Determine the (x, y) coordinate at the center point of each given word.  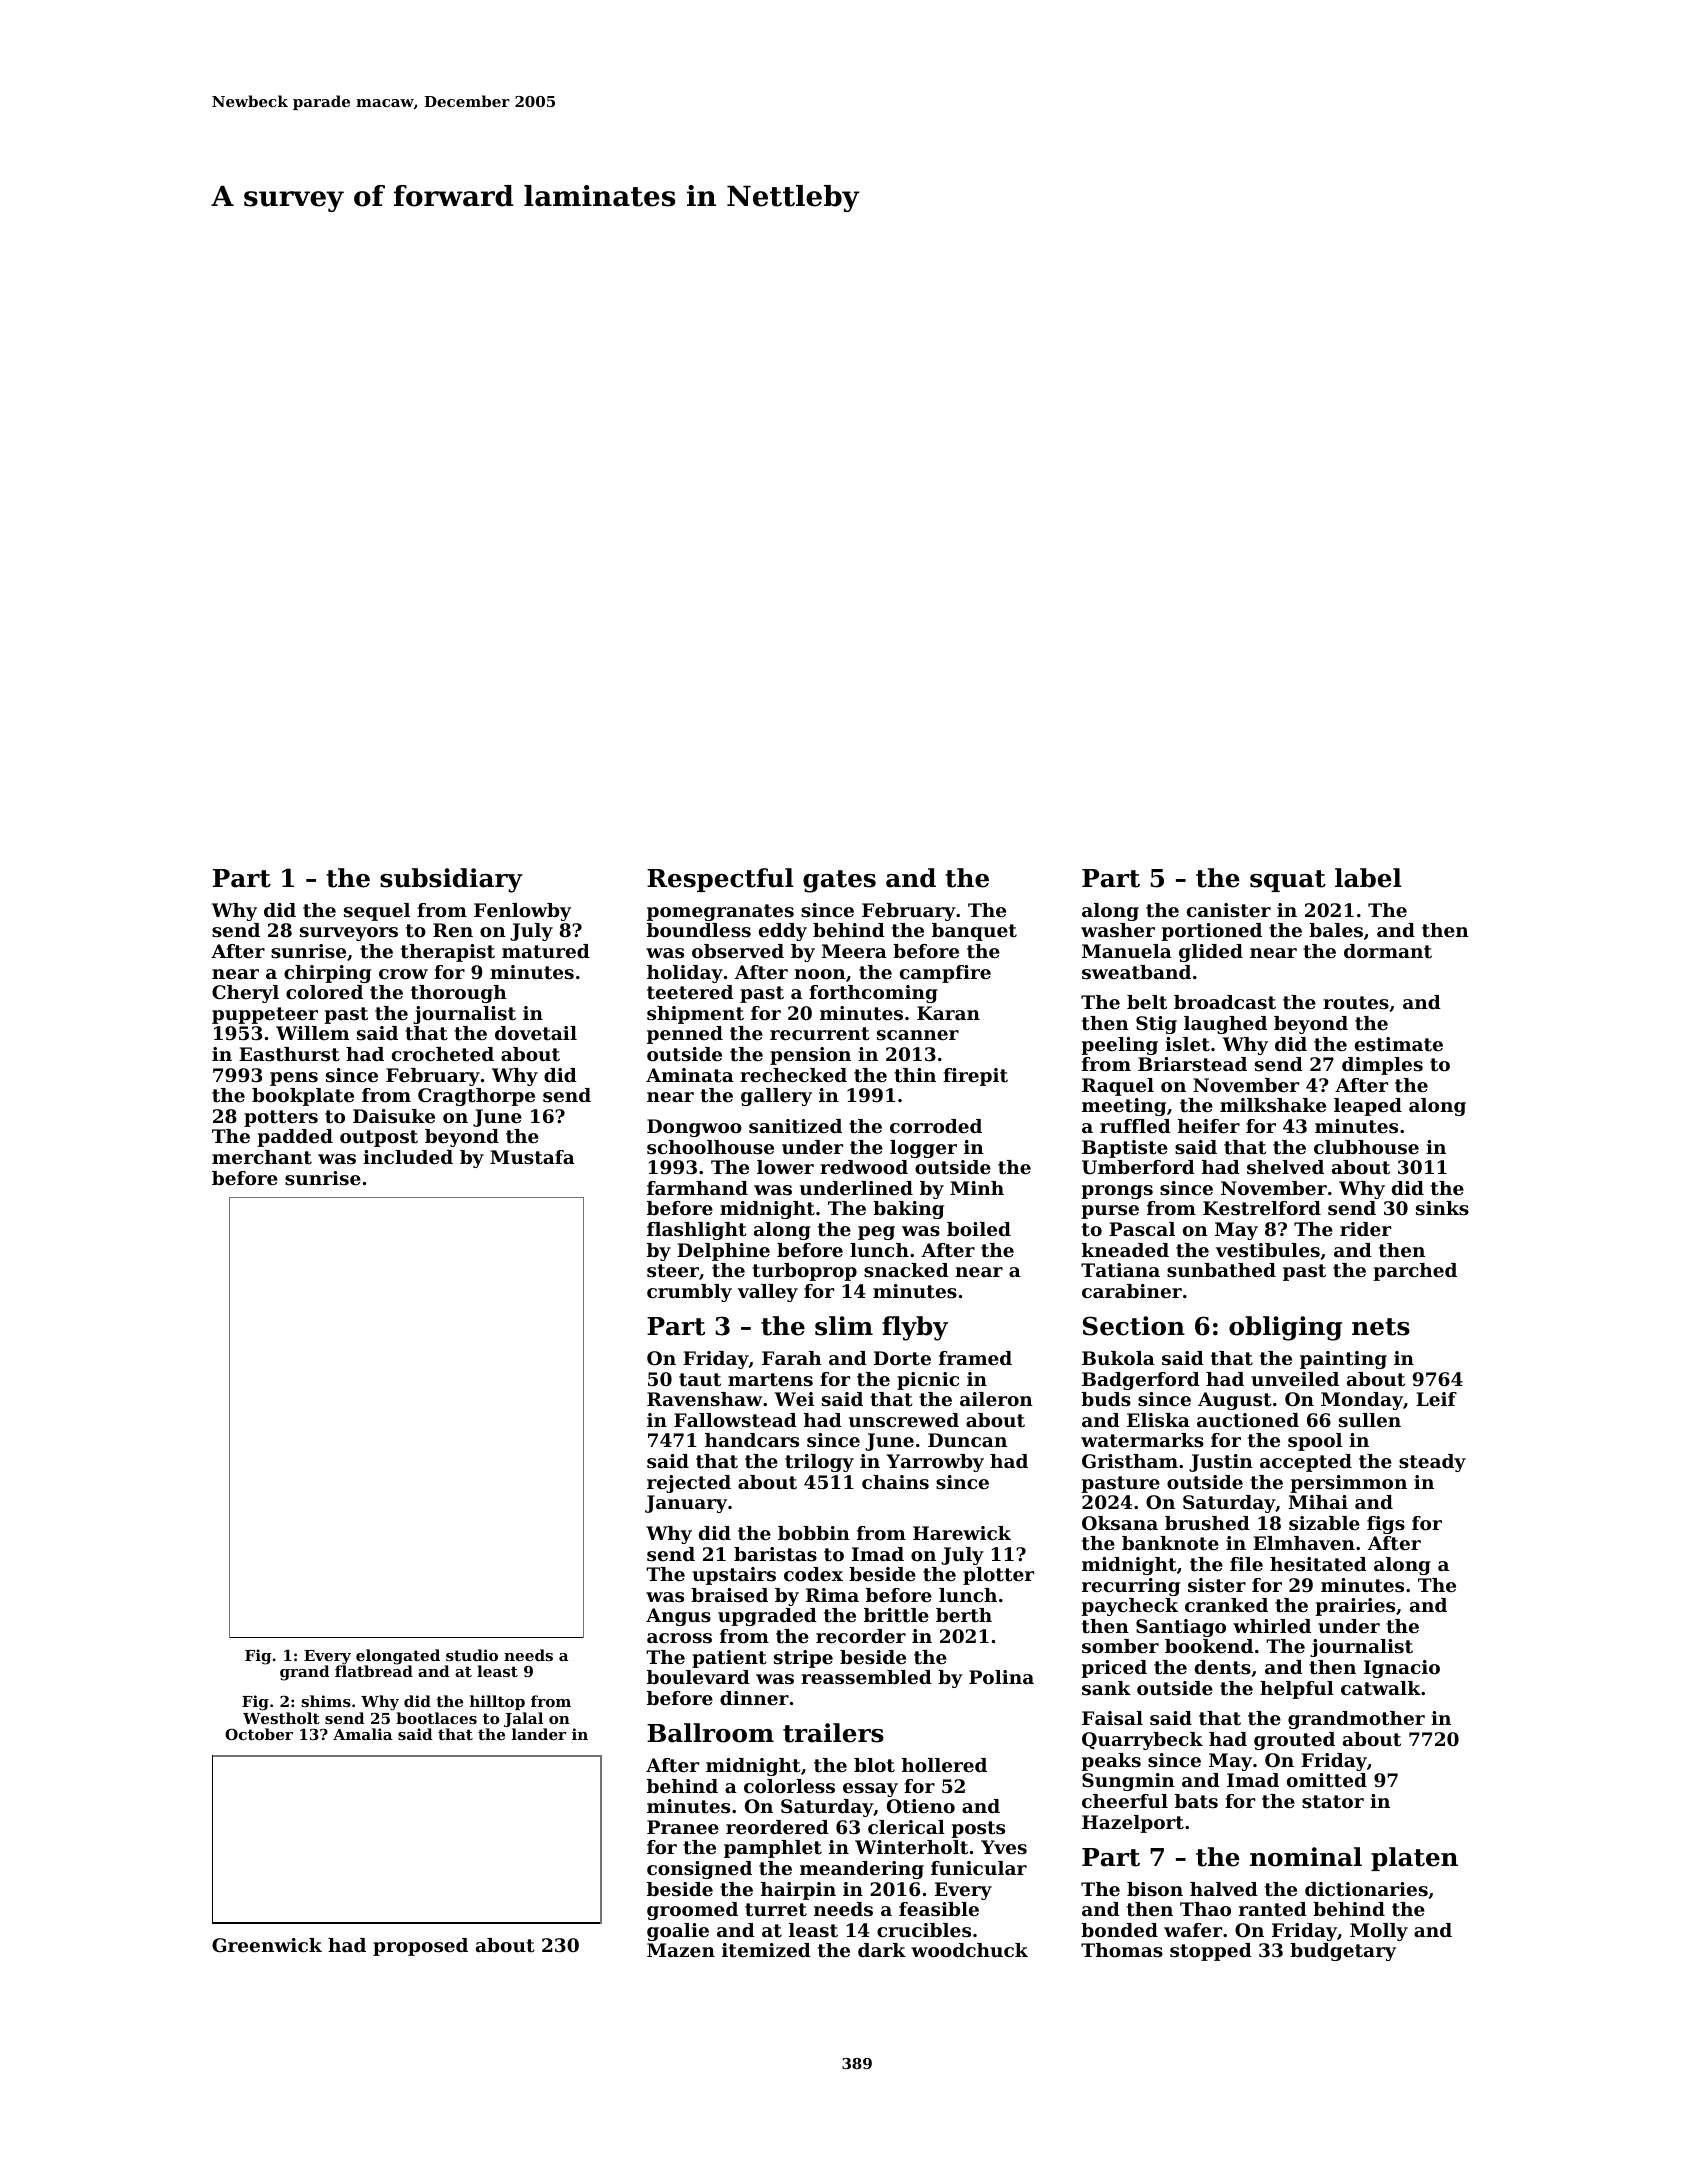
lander (539, 1734)
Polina (1001, 1677)
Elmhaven (1304, 1543)
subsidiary (451, 880)
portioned (1211, 932)
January (686, 1504)
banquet (974, 932)
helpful (1297, 1690)
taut (700, 1379)
